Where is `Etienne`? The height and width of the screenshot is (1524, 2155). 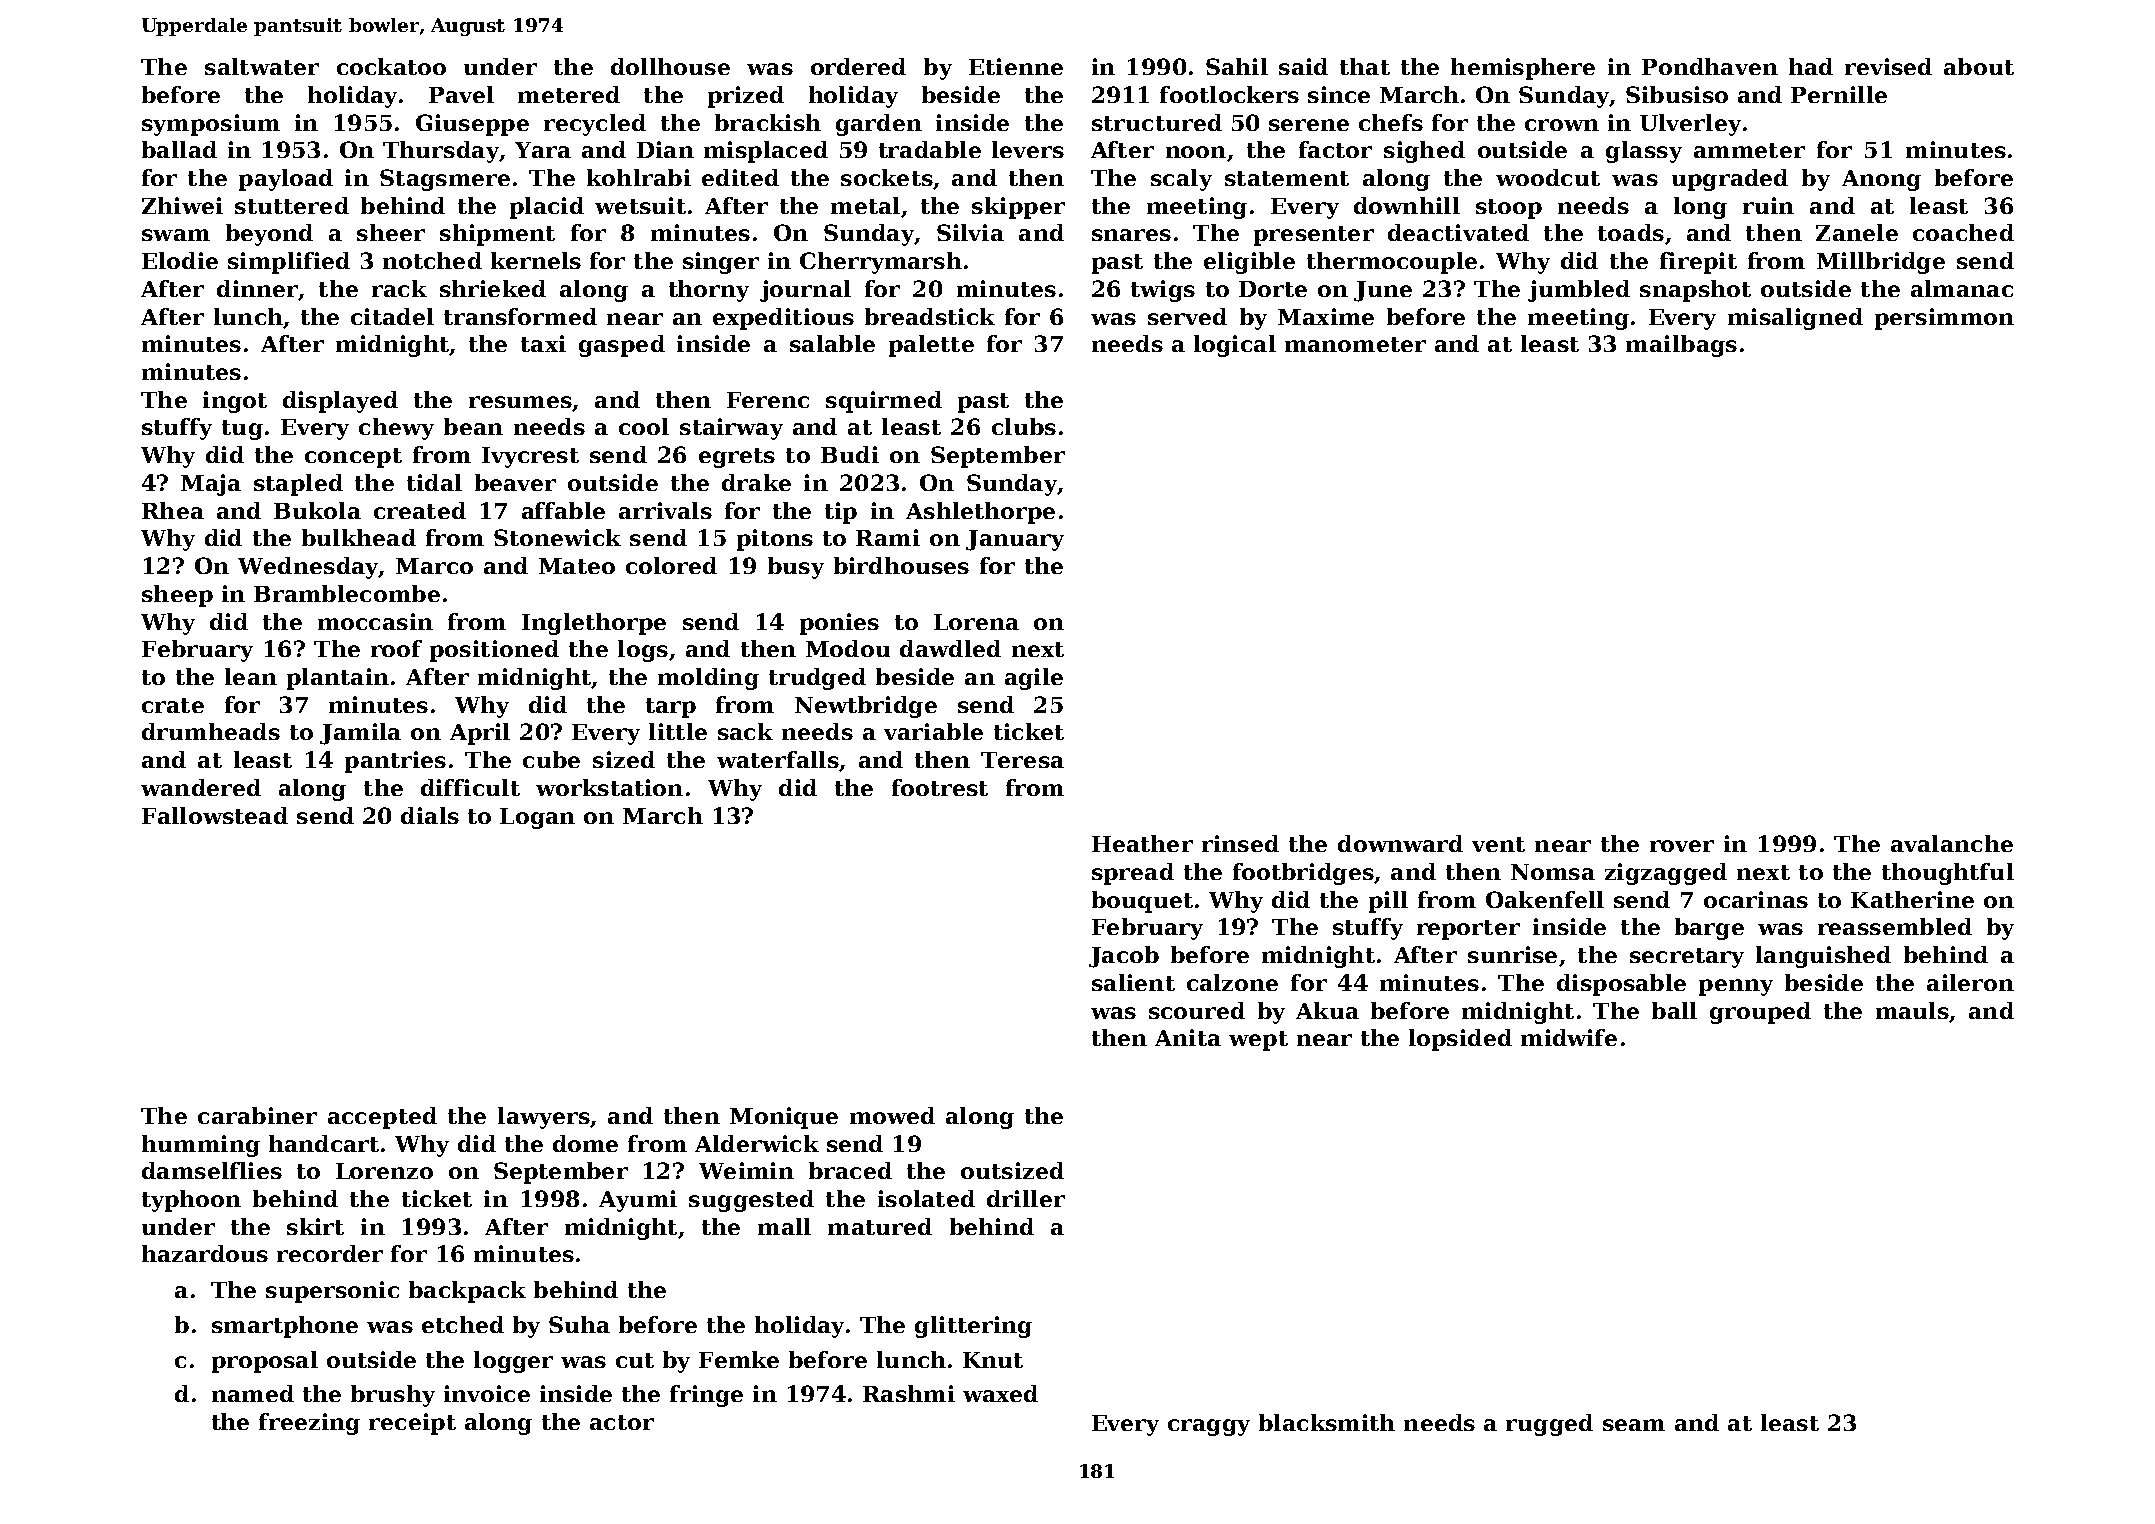 Etienne is located at coordinates (1016, 66).
